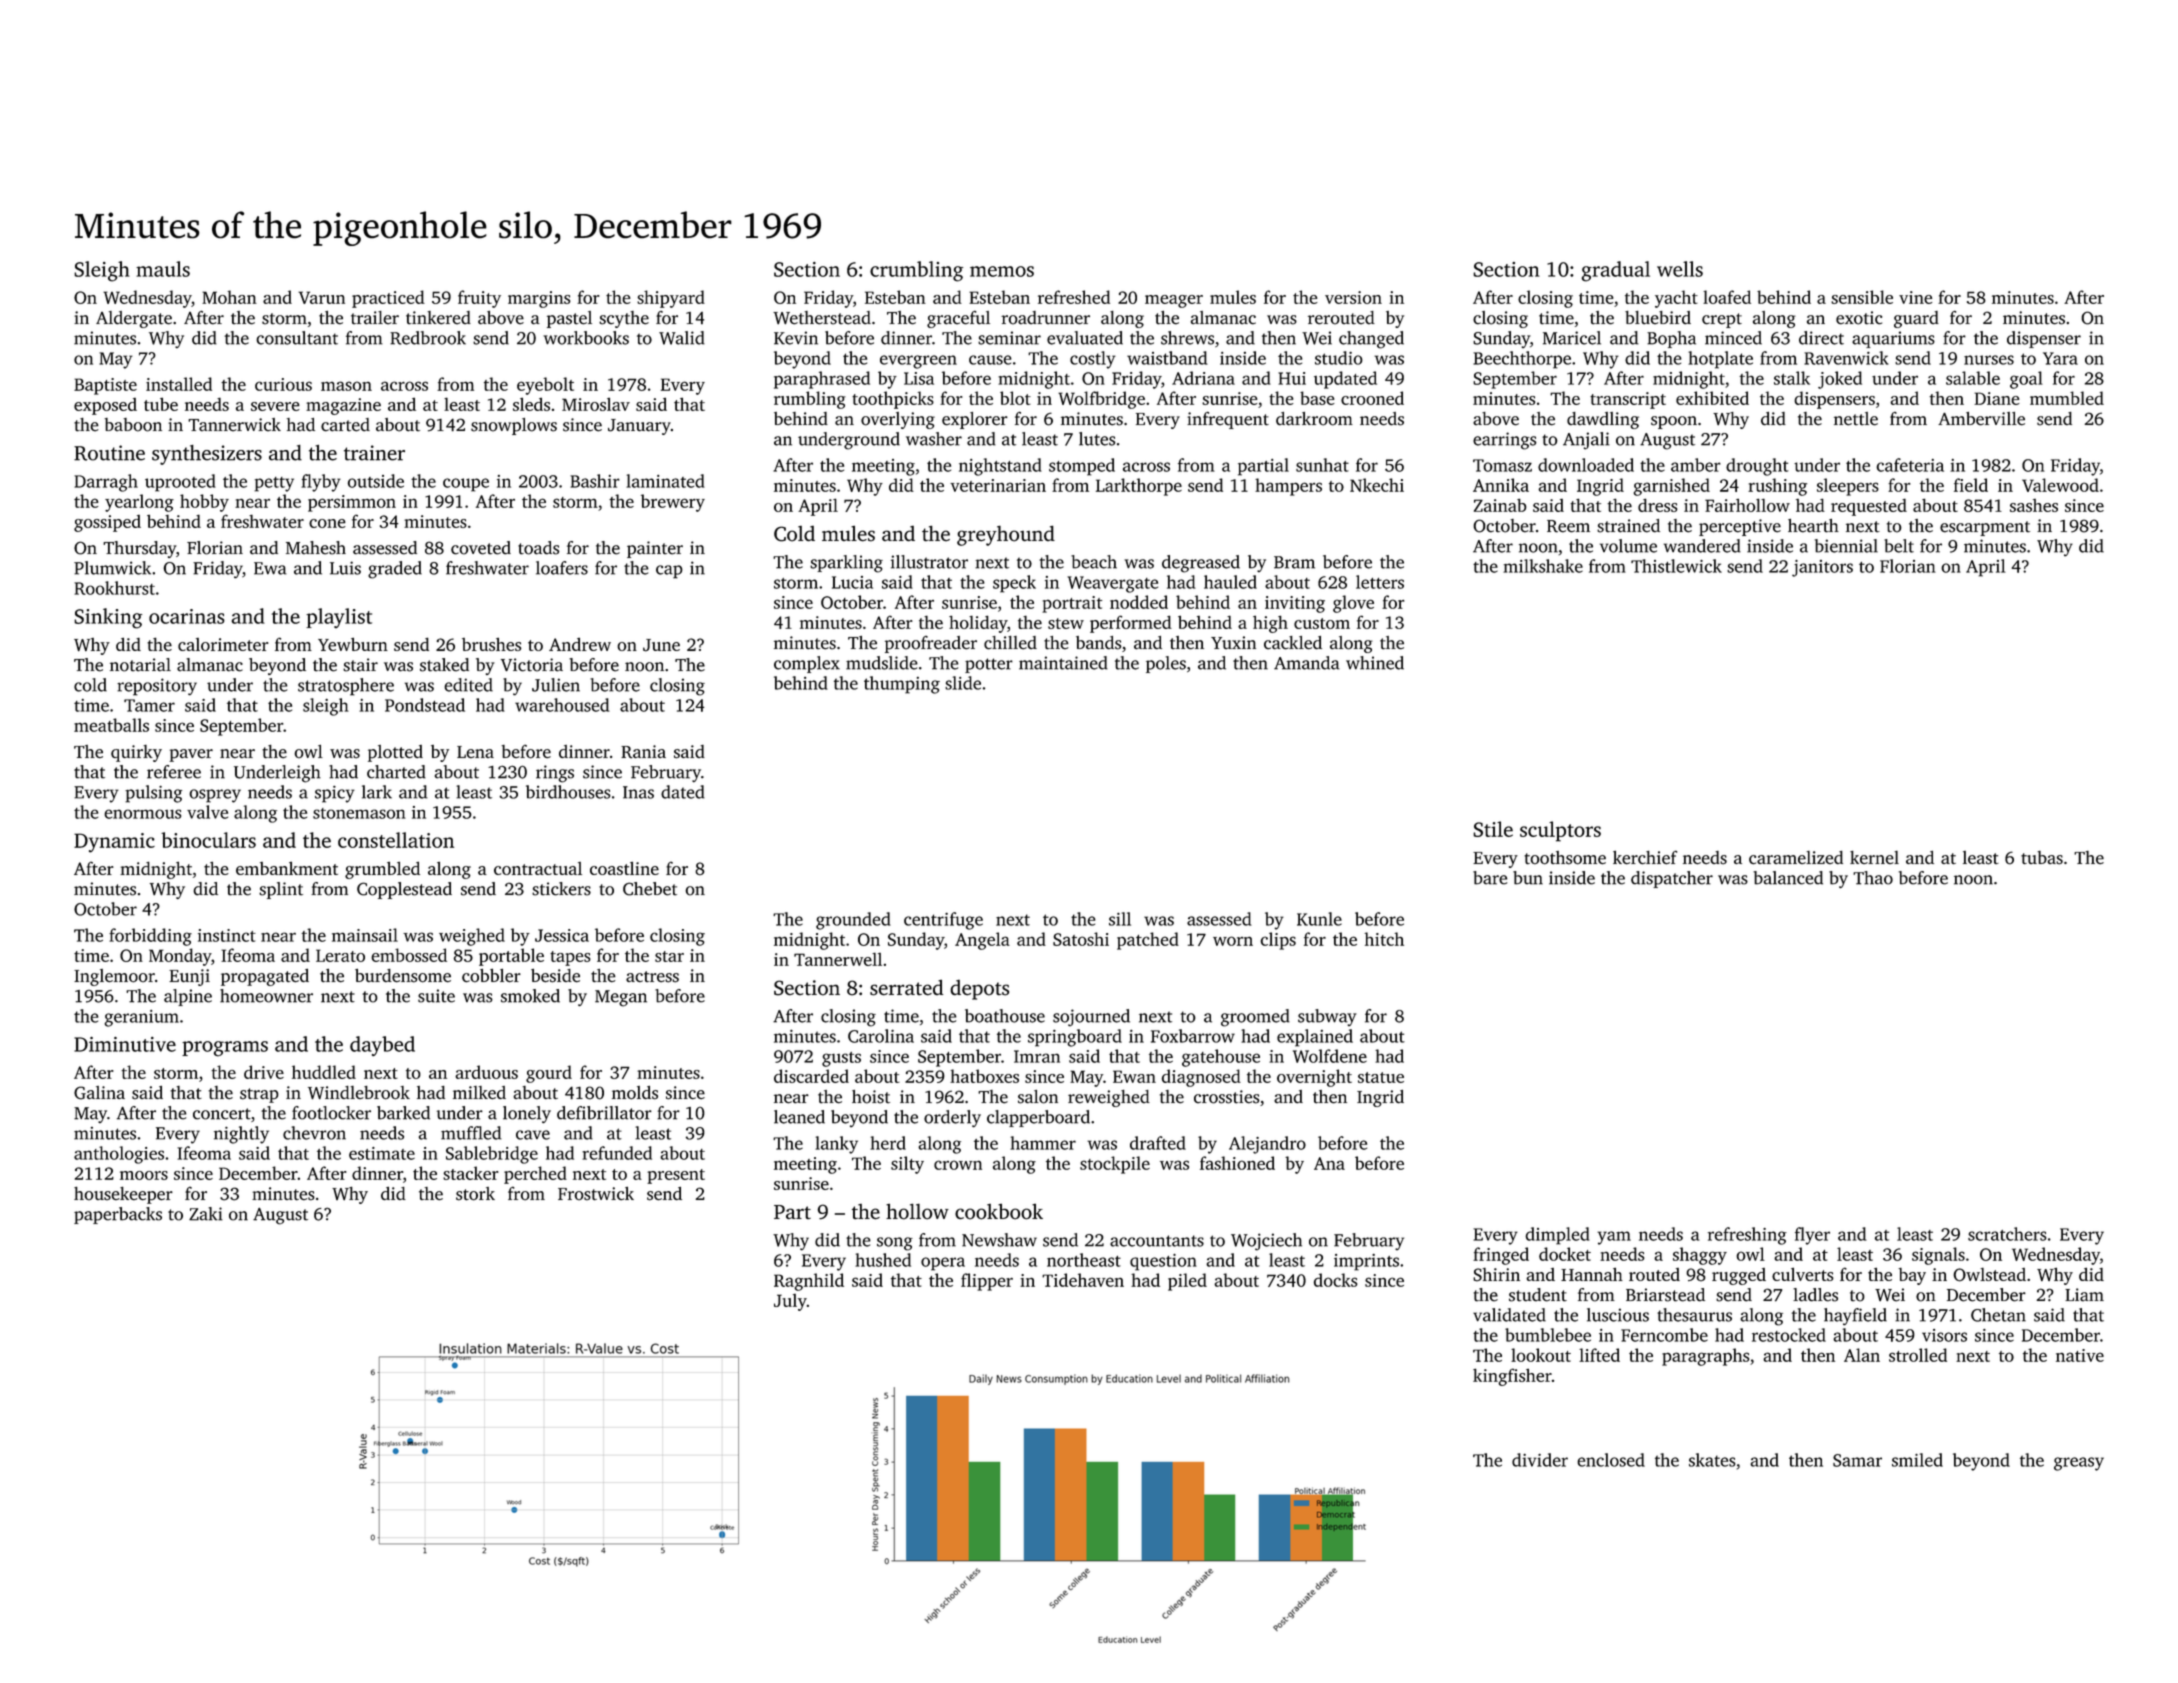 The image size is (2178, 1683). What do you see at coordinates (150, 937) in the screenshot?
I see `forbidding` at bounding box center [150, 937].
